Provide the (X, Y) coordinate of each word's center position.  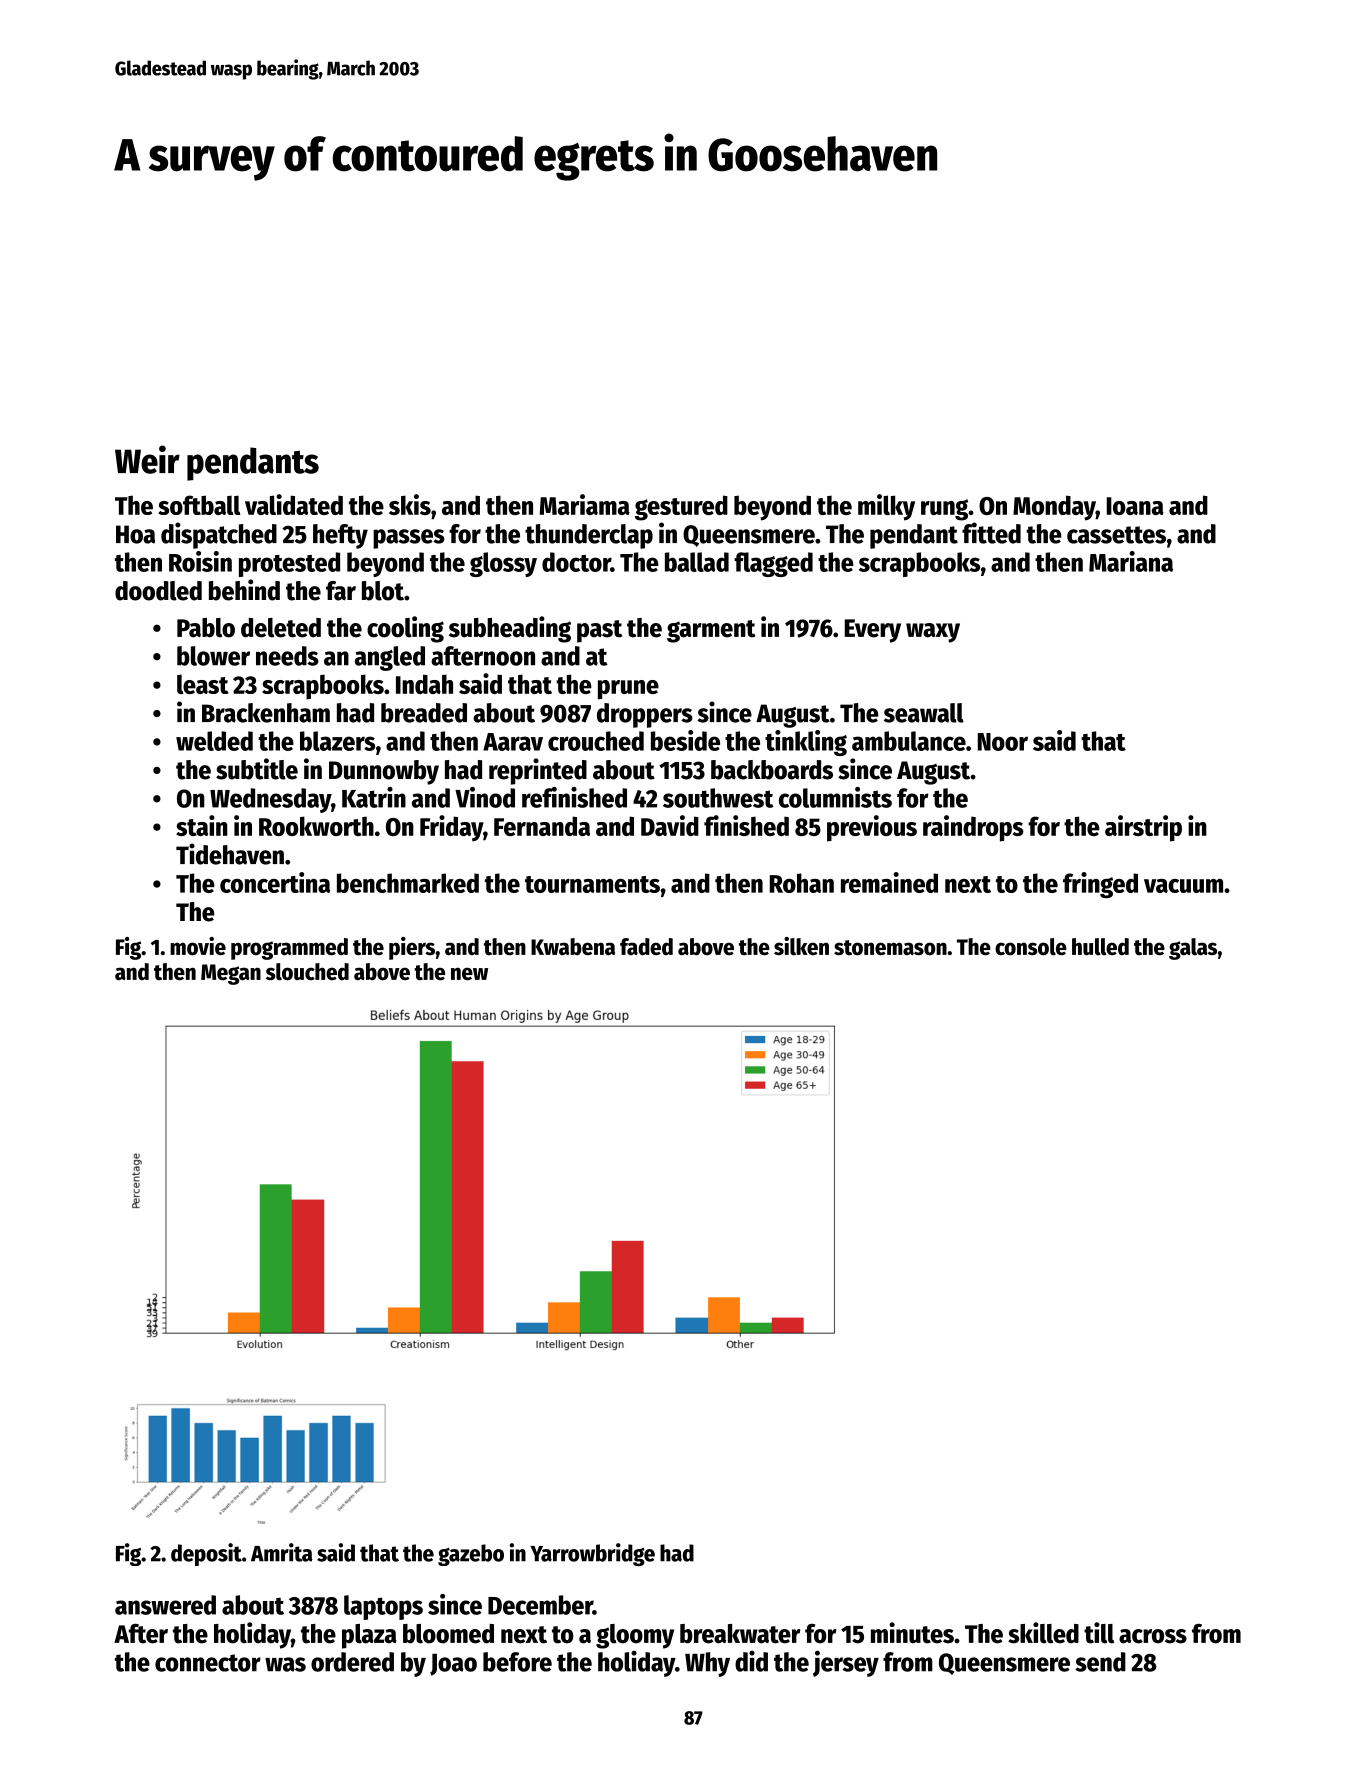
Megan (231, 974)
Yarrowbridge (592, 1554)
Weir (147, 459)
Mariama (584, 504)
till (1099, 1633)
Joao (453, 1665)
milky (886, 507)
